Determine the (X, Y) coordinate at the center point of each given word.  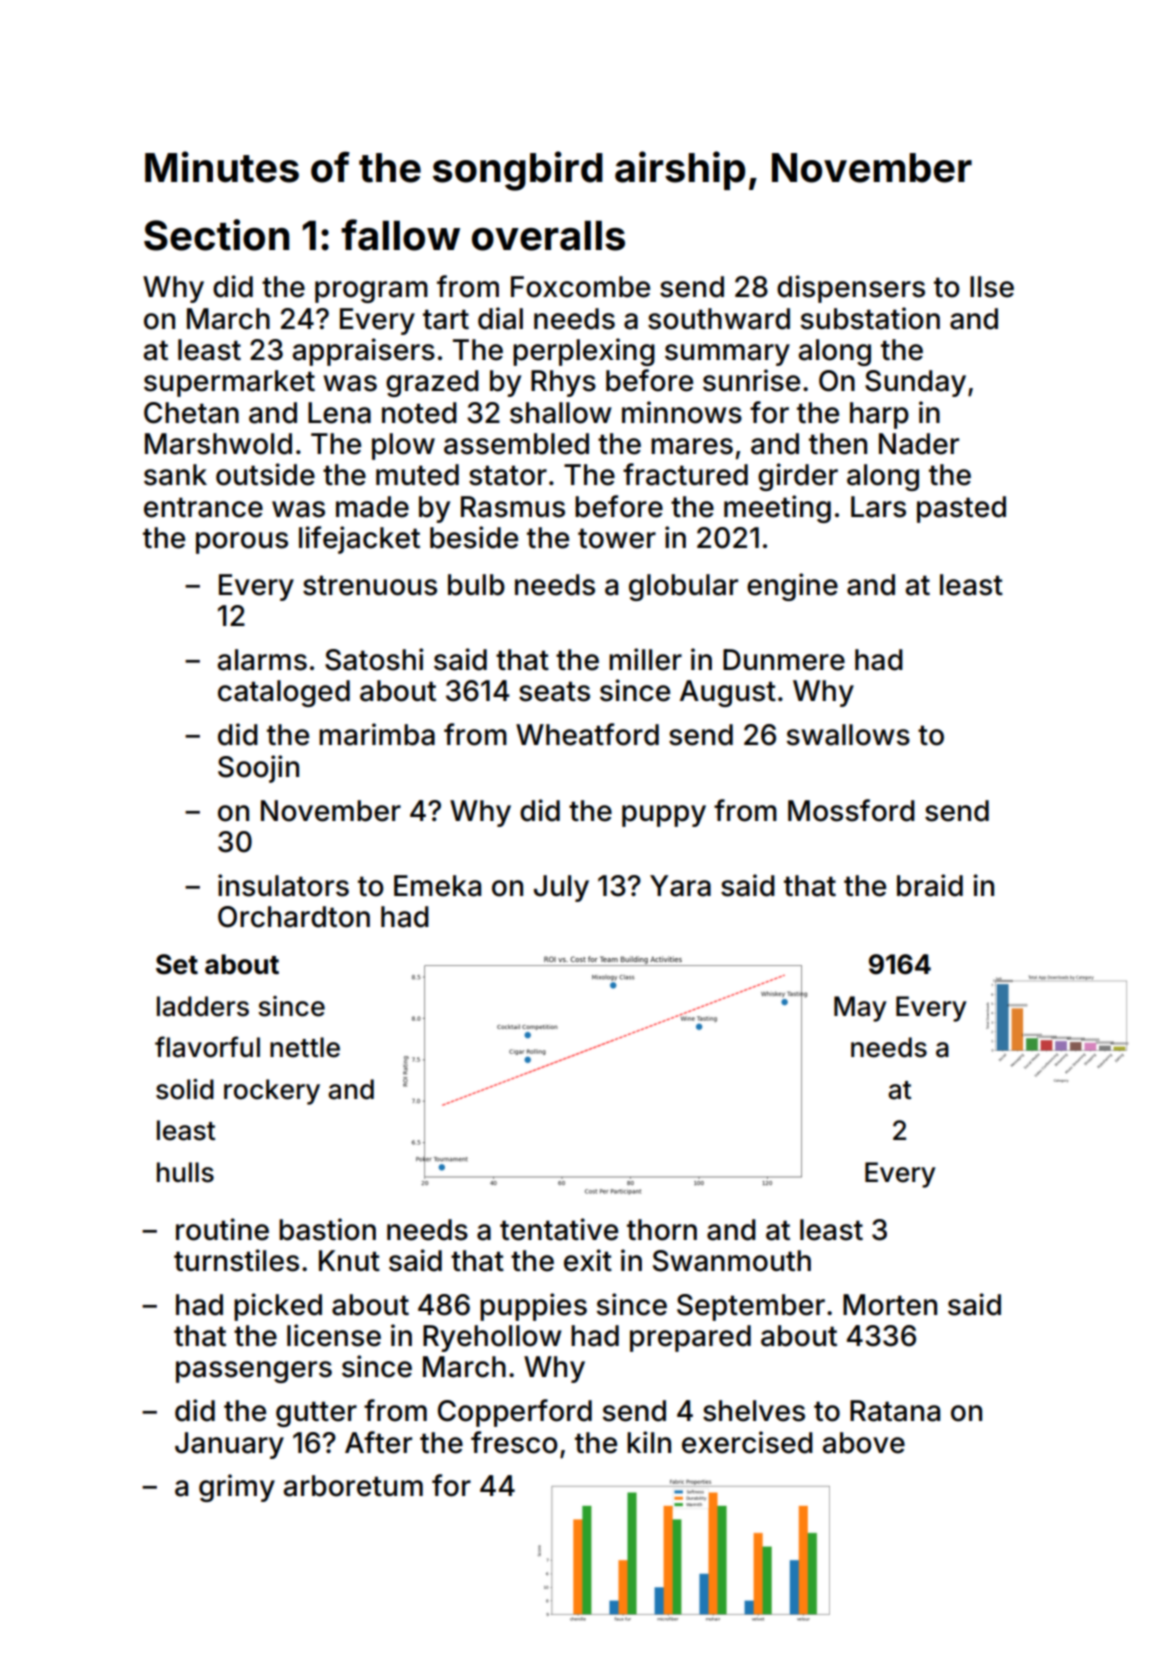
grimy (237, 1488)
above (863, 1443)
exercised (747, 1442)
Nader (919, 444)
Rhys (563, 383)
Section (216, 235)
